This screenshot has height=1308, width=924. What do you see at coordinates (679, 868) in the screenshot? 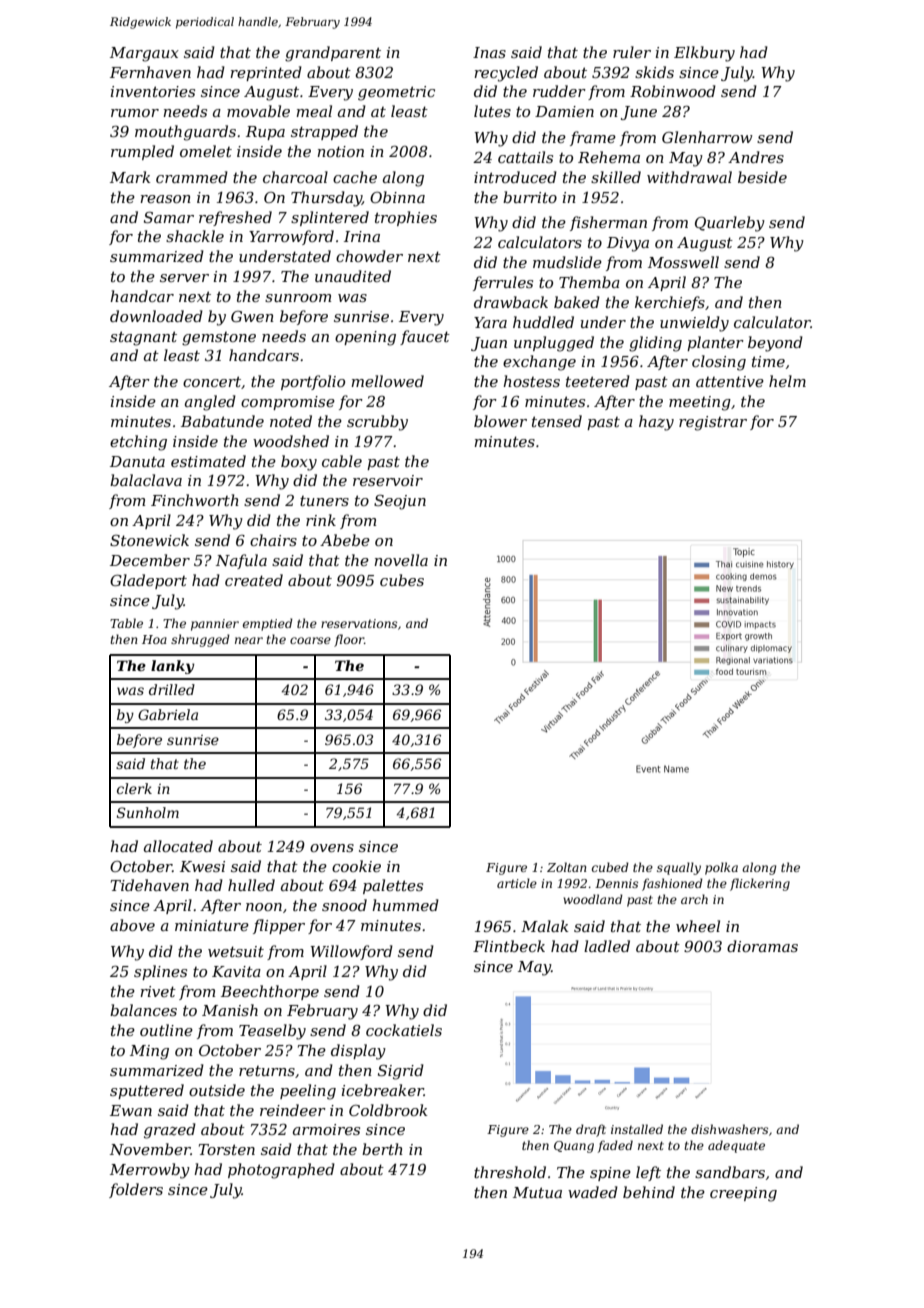
I see `squally` at bounding box center [679, 868].
